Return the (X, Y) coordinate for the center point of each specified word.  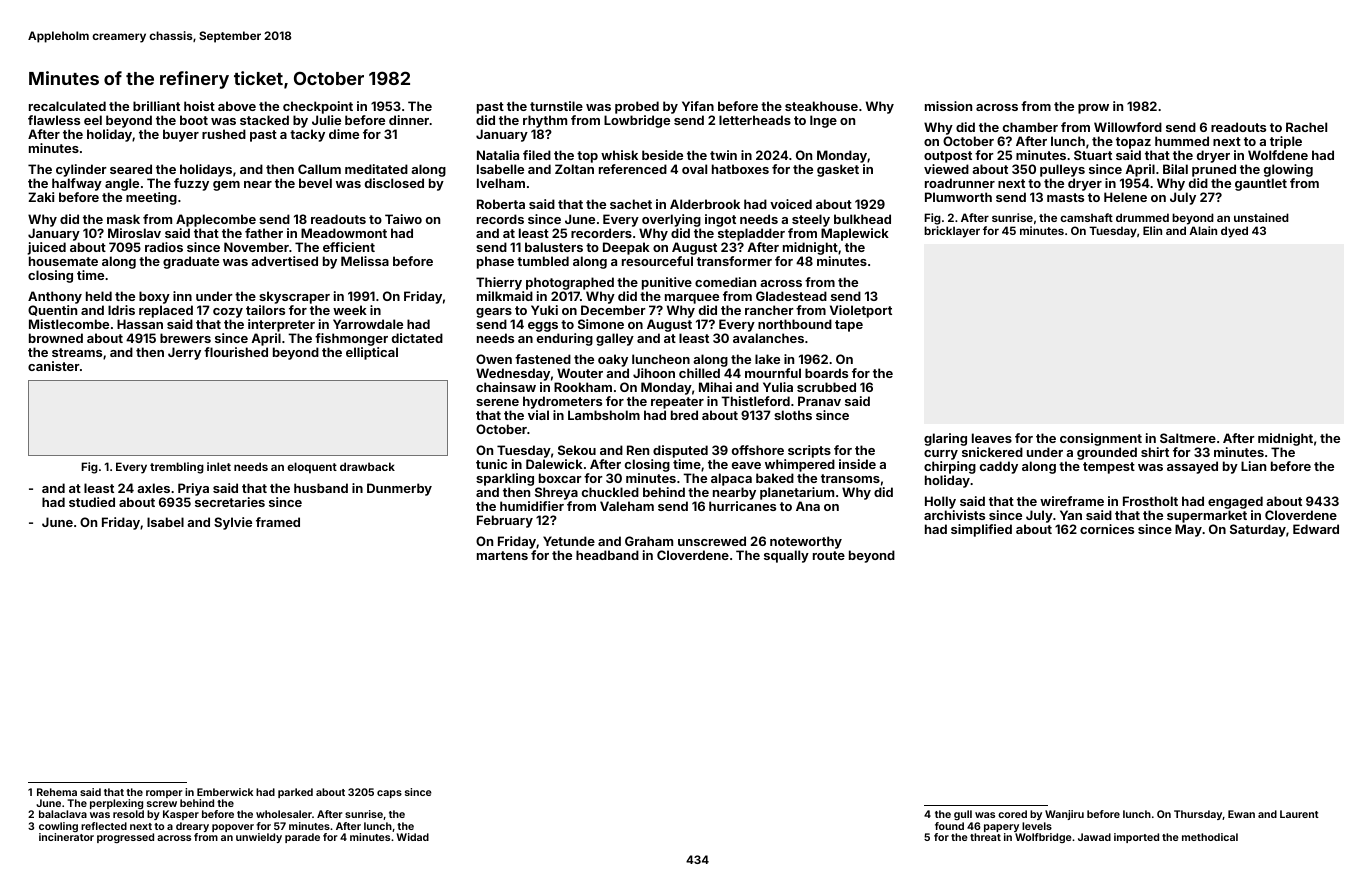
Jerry (184, 353)
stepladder (751, 234)
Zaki (41, 197)
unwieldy (259, 838)
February (505, 521)
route (829, 555)
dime (344, 134)
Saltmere (1188, 438)
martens (502, 555)
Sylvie (233, 523)
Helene (1125, 197)
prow (1093, 109)
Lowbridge (637, 121)
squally (786, 556)
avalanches (768, 338)
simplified (981, 530)
